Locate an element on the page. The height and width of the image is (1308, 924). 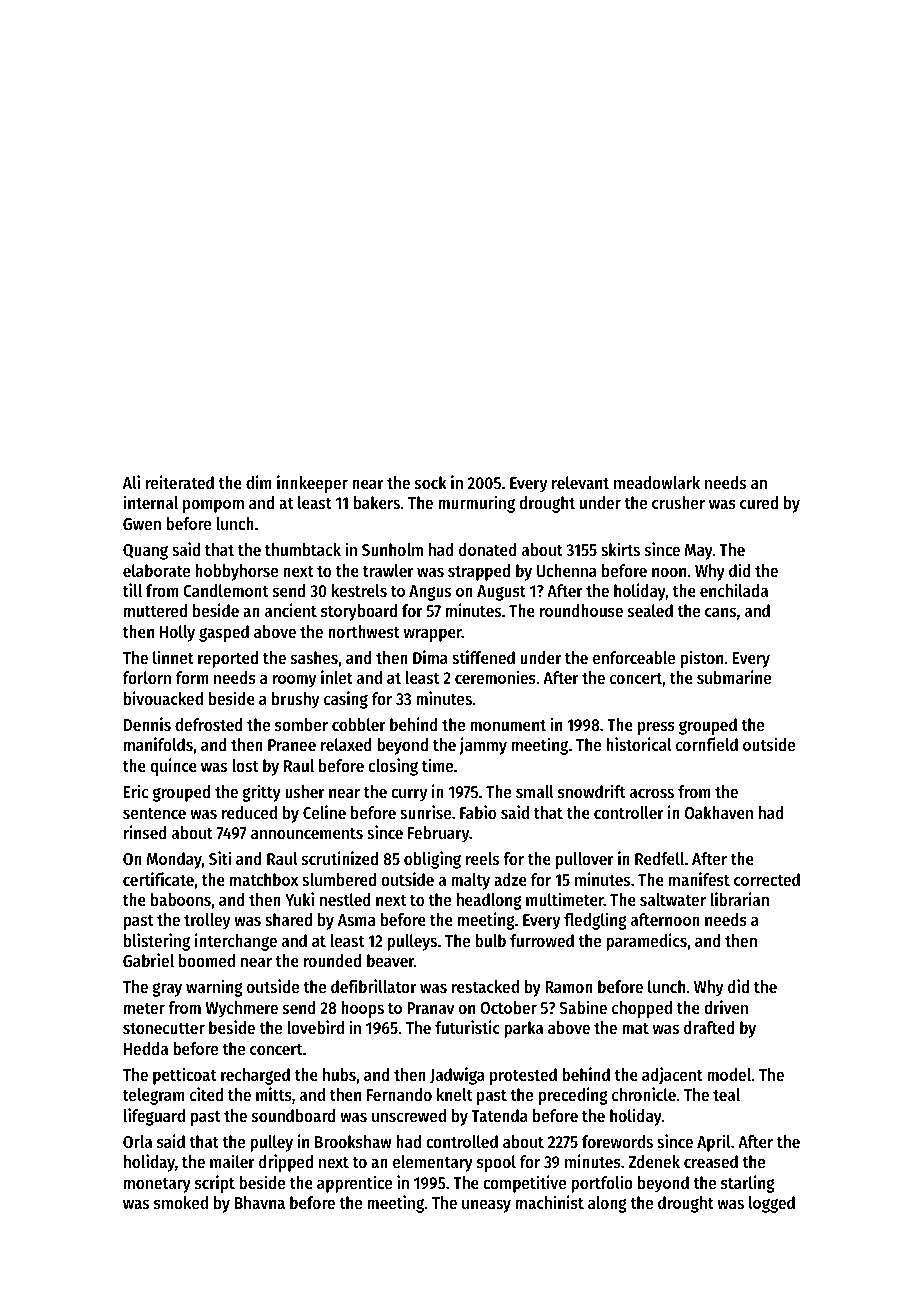
creased is located at coordinates (711, 1161).
